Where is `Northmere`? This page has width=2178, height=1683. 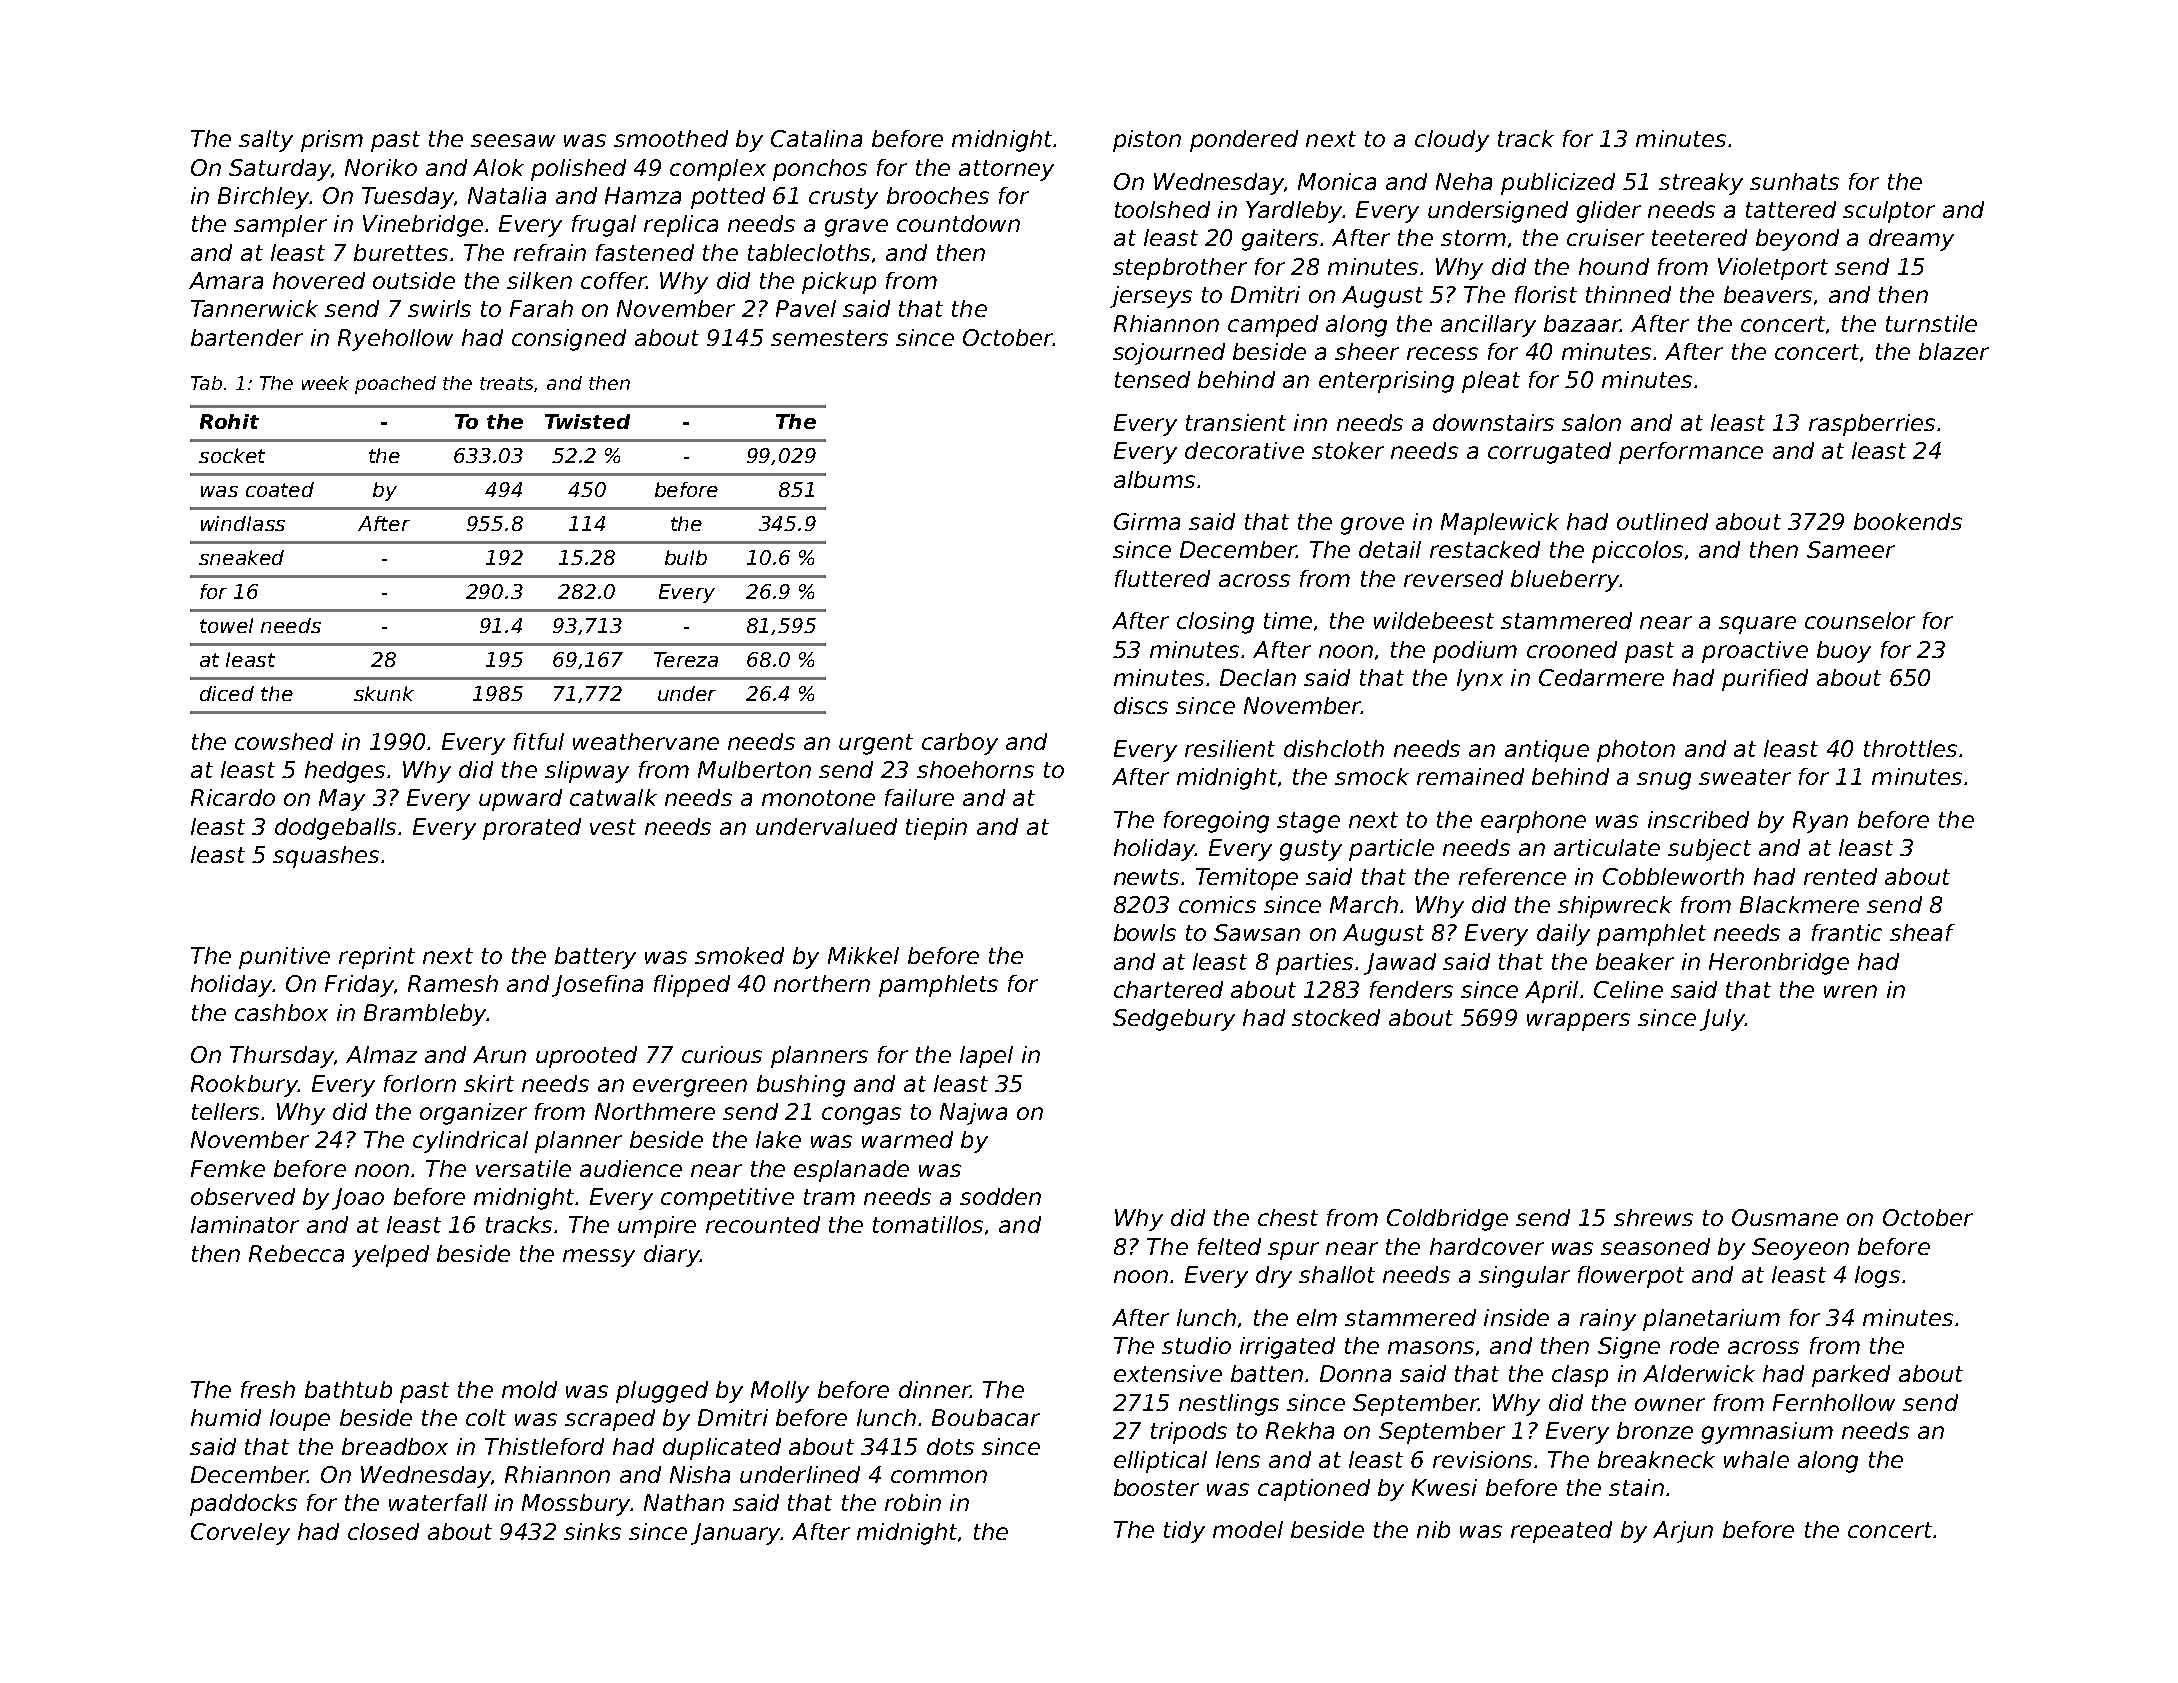 Northmere is located at coordinates (655, 1111).
